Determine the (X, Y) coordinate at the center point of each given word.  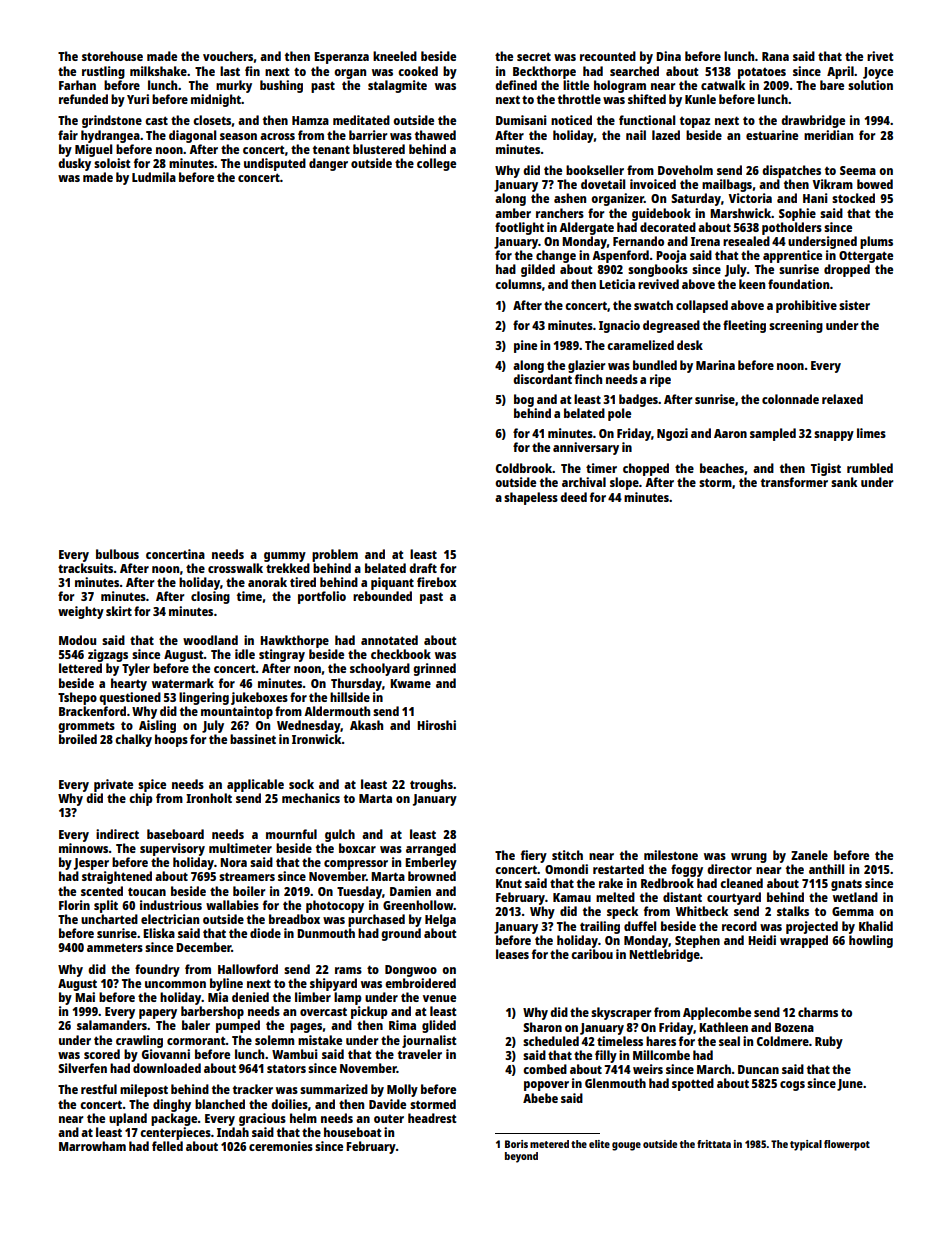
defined (516, 85)
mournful (291, 834)
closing (210, 597)
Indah (233, 1132)
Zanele (809, 855)
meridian (828, 135)
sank (844, 482)
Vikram (832, 184)
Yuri (138, 99)
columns (518, 284)
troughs (431, 785)
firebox (437, 582)
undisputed (275, 164)
